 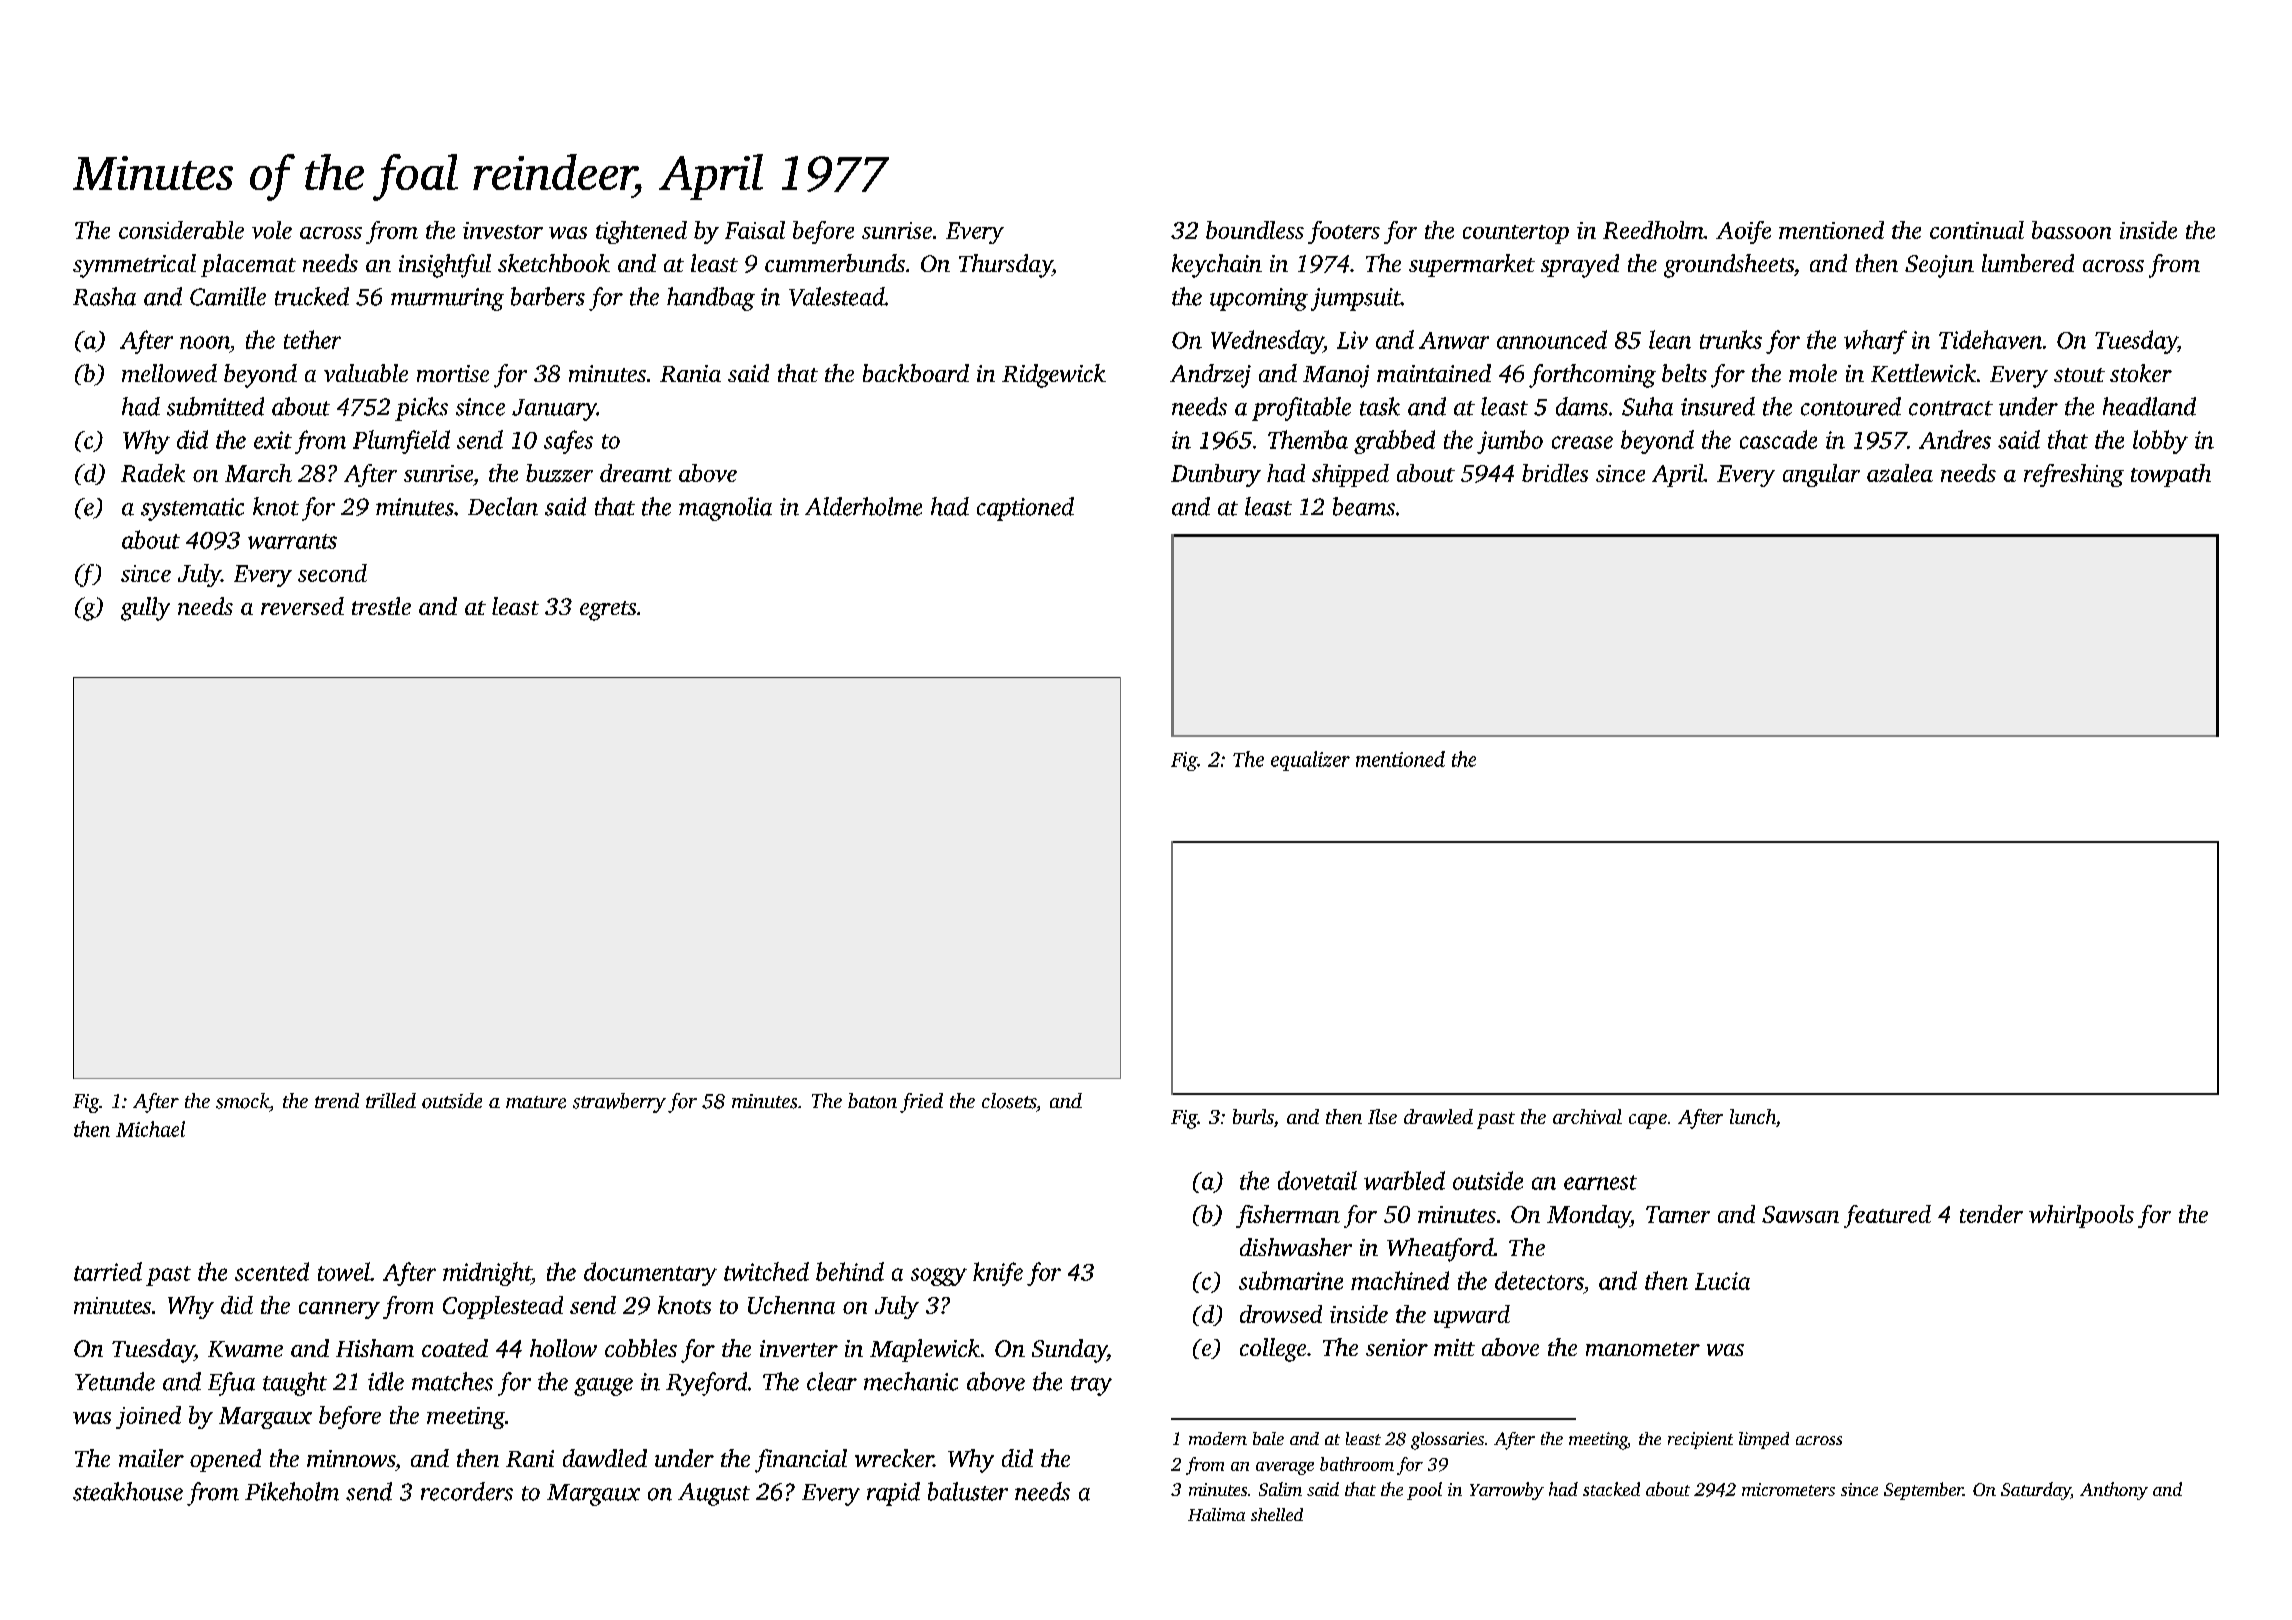 What do you see at coordinates (1054, 376) in the image?
I see `Ridgewick` at bounding box center [1054, 376].
